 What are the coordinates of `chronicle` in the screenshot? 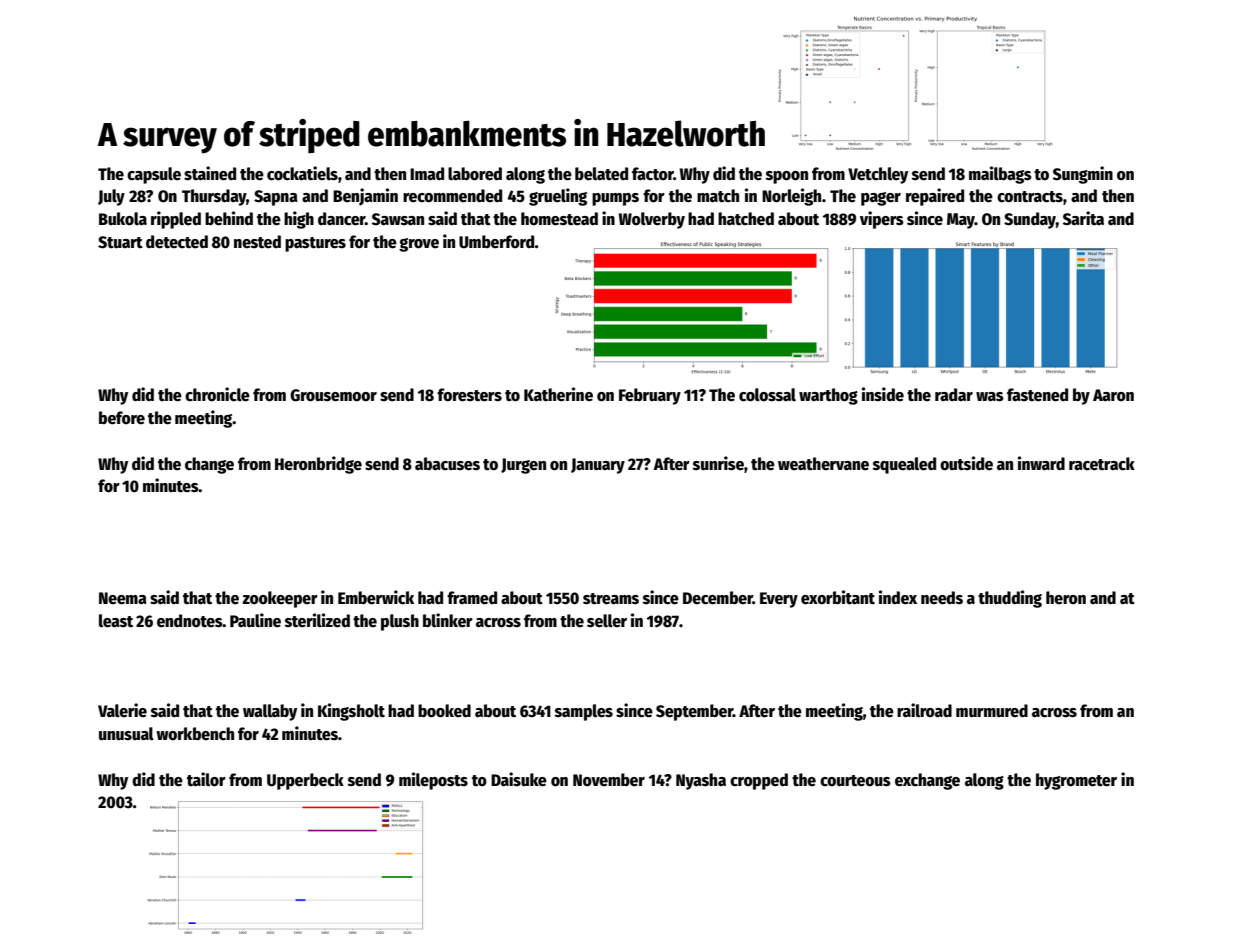 It's located at (217, 394).
